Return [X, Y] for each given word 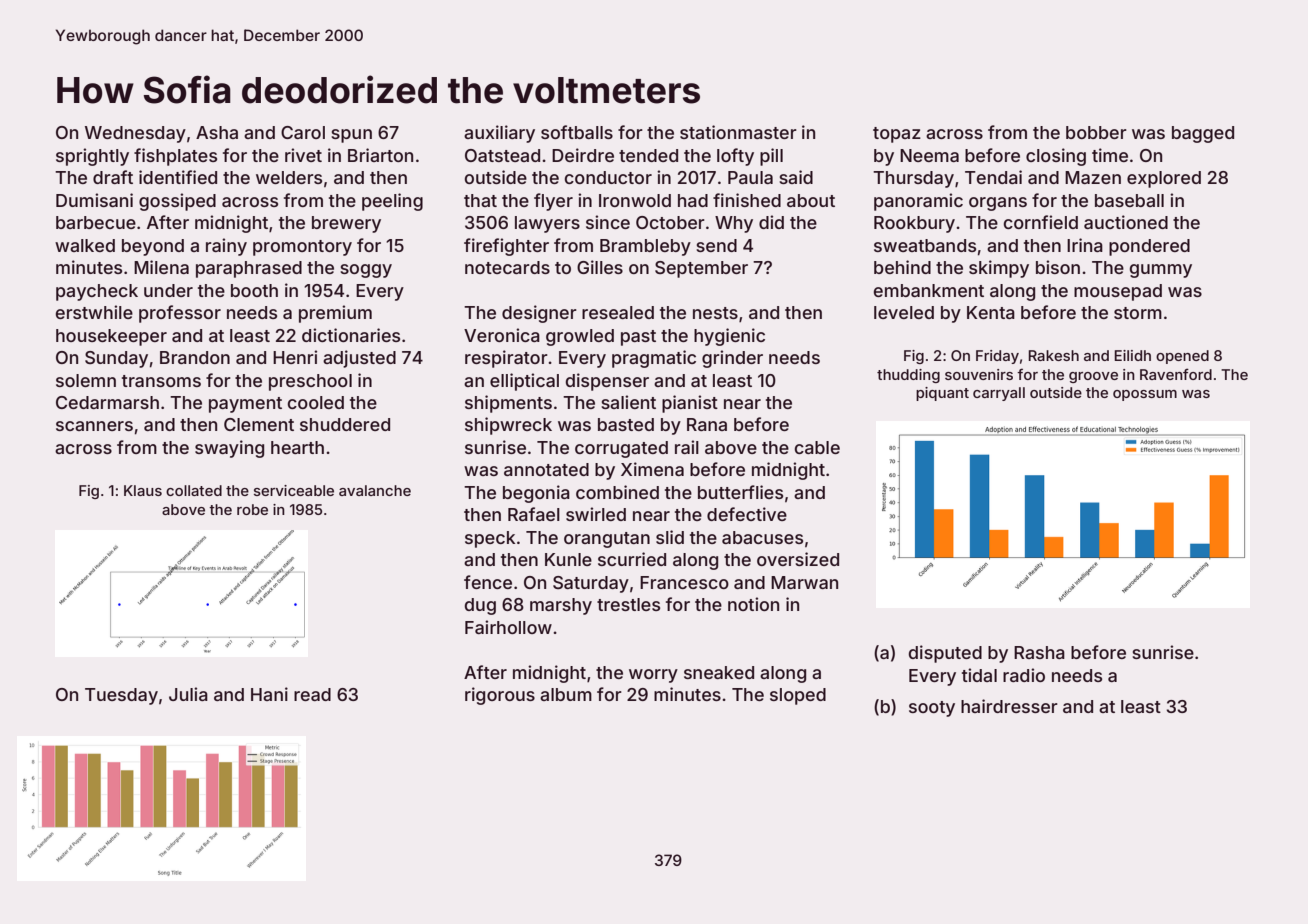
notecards [507, 267]
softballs [577, 132]
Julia [188, 694]
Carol [303, 132]
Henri [295, 357]
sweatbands [925, 245]
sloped [798, 696]
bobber [1096, 132]
